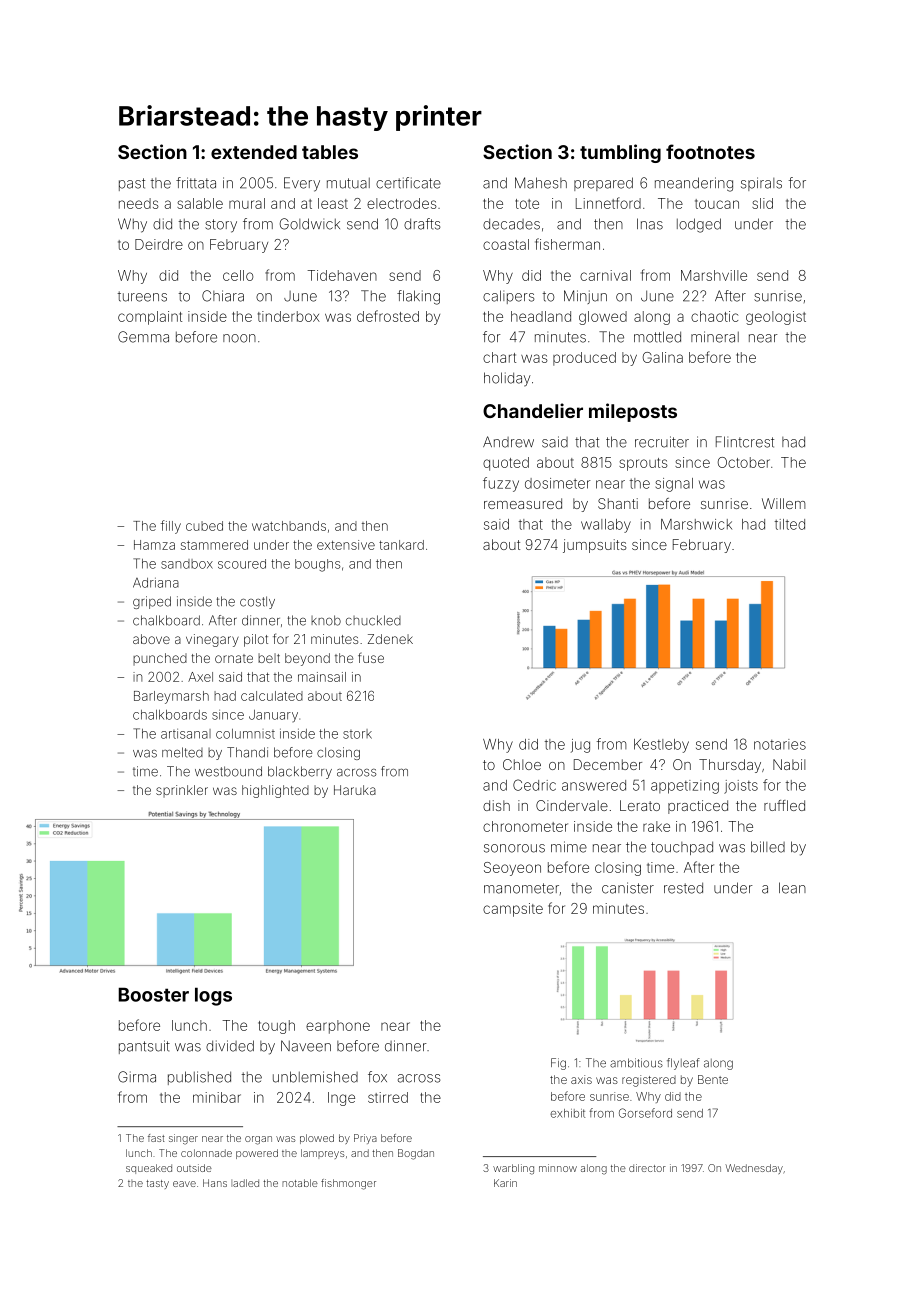 The height and width of the screenshot is (1308, 924). What do you see at coordinates (790, 524) in the screenshot?
I see `tilted` at bounding box center [790, 524].
